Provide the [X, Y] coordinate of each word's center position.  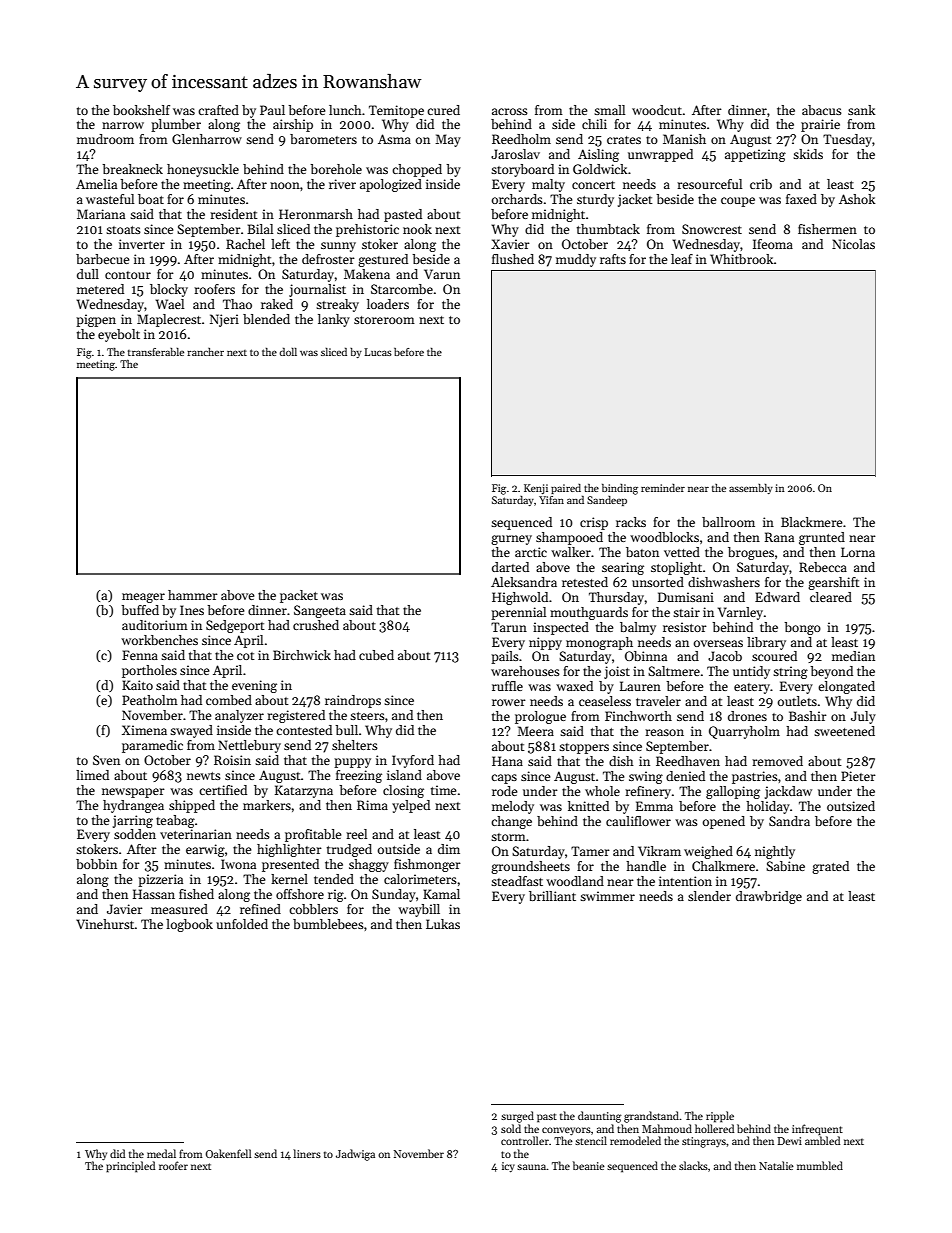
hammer [193, 595]
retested [585, 582]
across [510, 111]
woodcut [657, 110]
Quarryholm [744, 732]
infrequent [817, 1130]
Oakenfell [228, 1153]
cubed [376, 655]
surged [517, 1117]
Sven [106, 760]
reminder [663, 488]
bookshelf [141, 110]
